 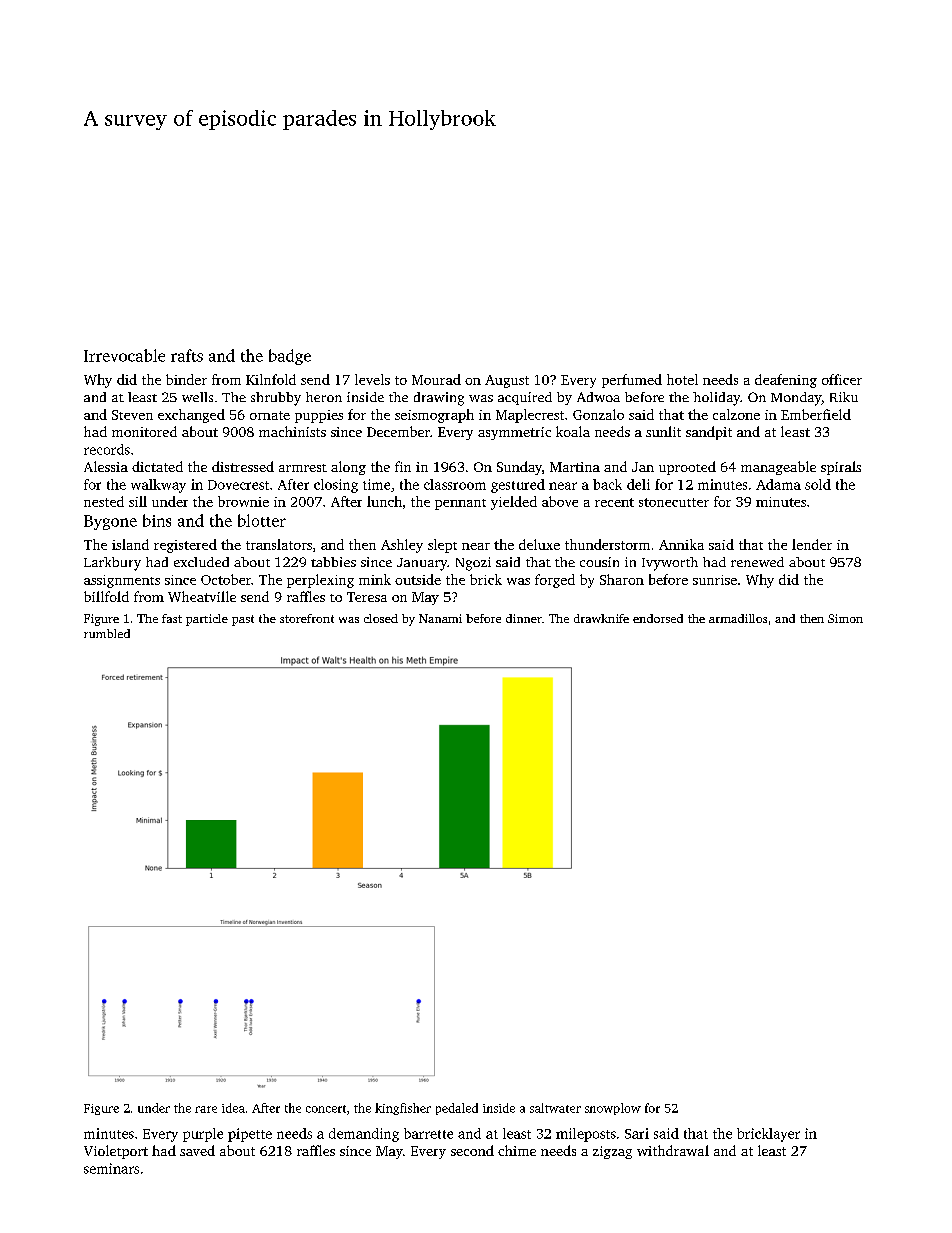 I want to click on rare, so click(x=206, y=1109).
